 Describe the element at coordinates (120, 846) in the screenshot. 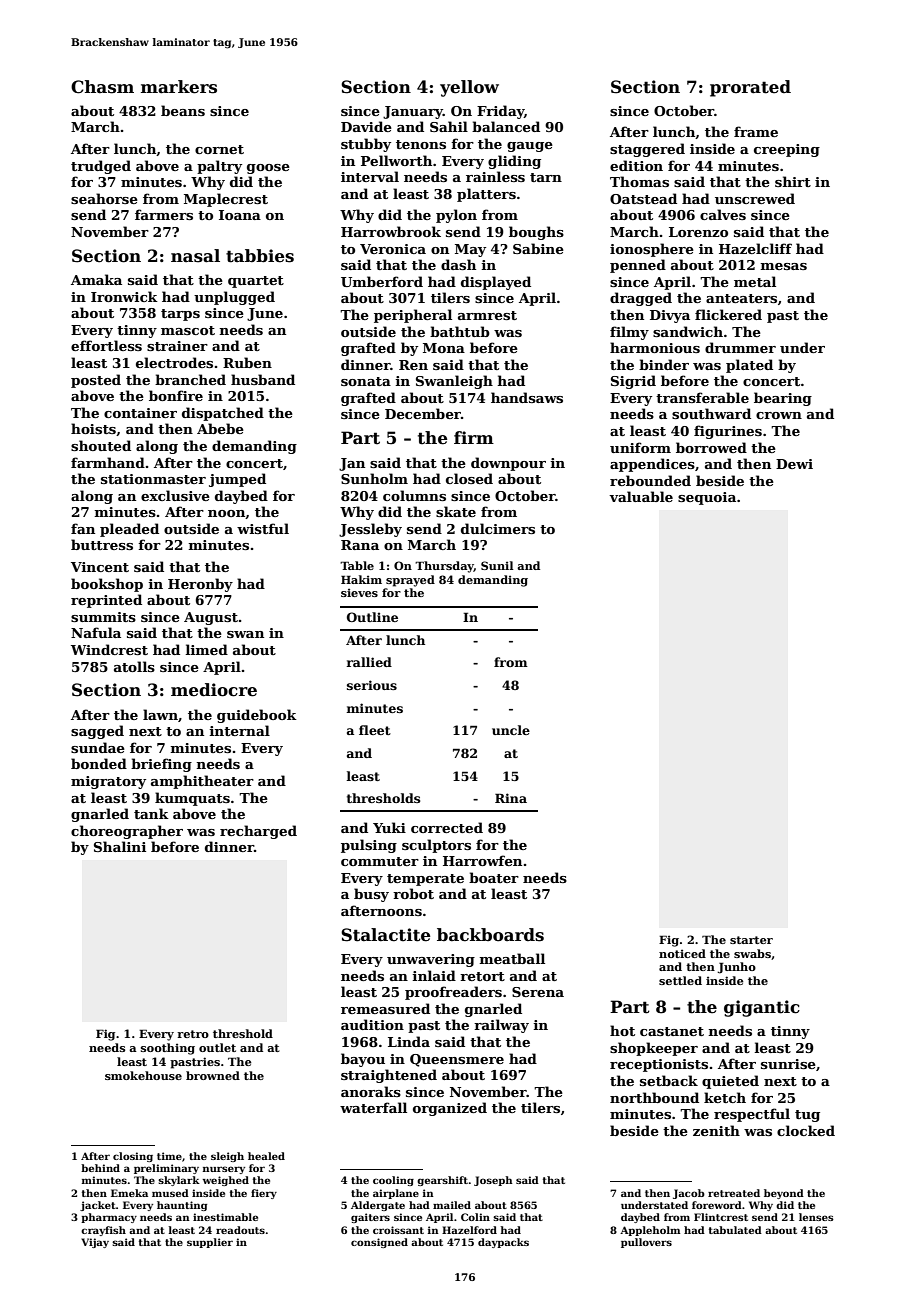

I see `Shalini` at that location.
